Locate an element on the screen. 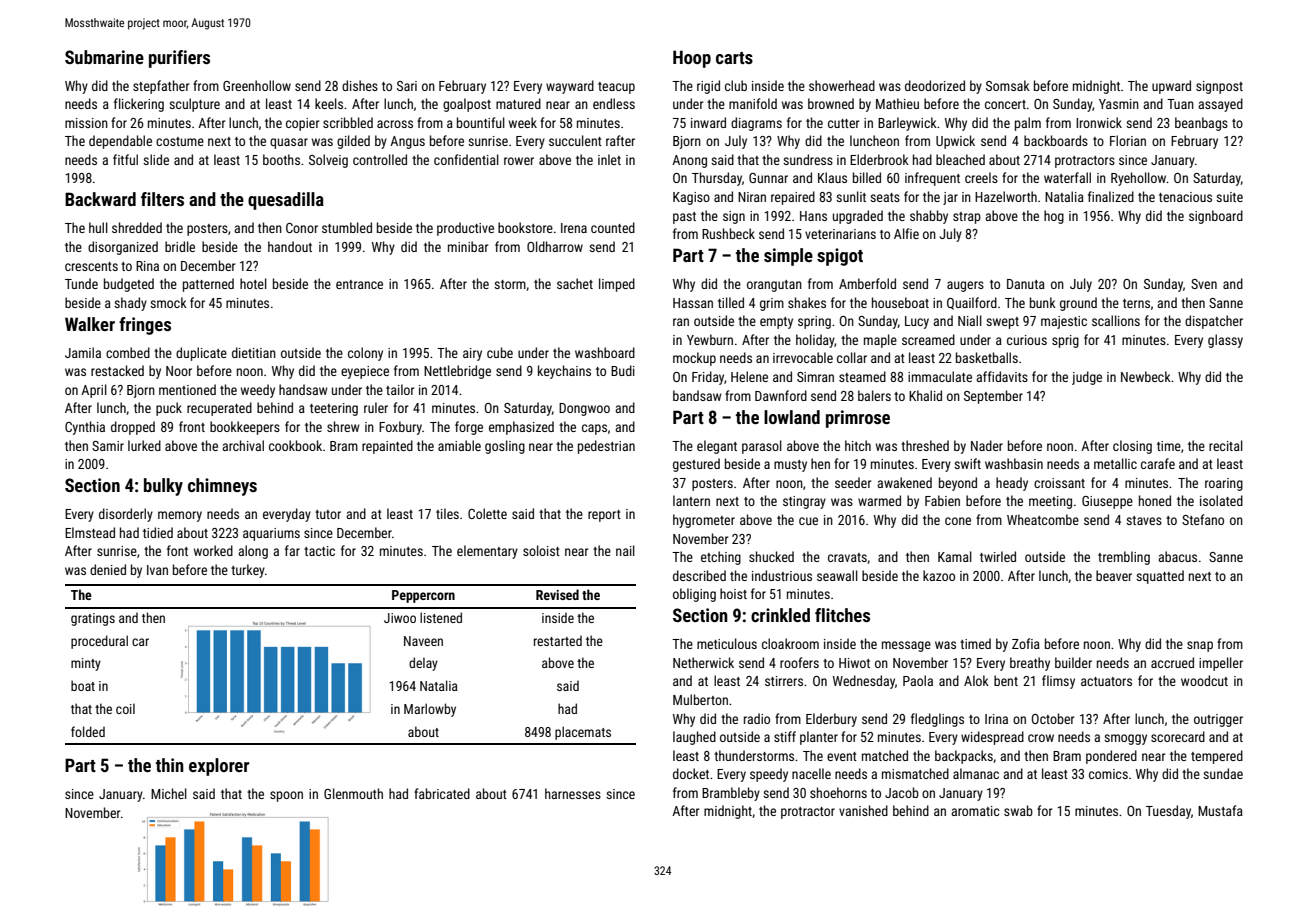 The width and height of the screenshot is (1308, 924). Jiwoo is located at coordinates (400, 618).
